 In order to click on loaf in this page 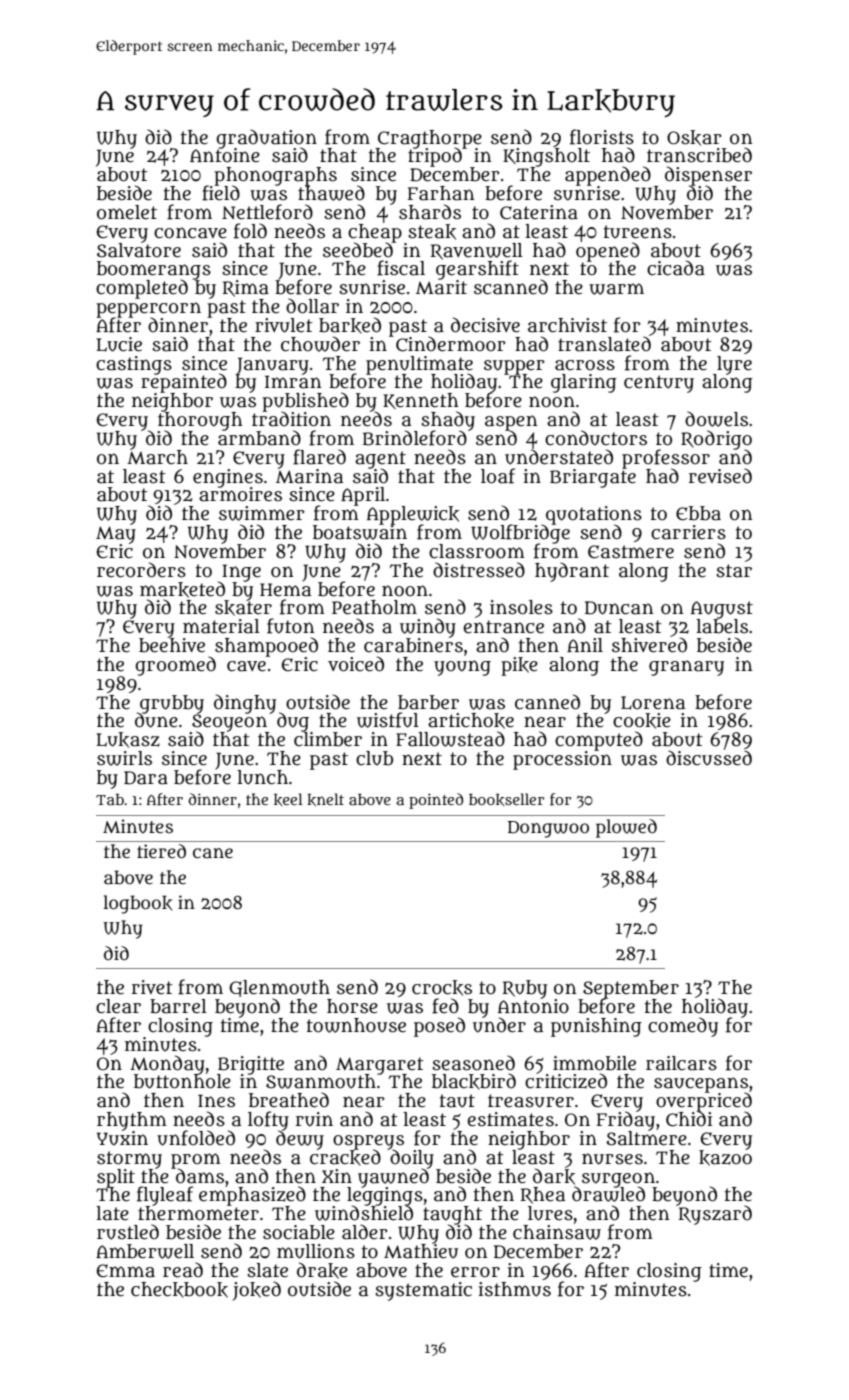, I will do `click(498, 476)`.
